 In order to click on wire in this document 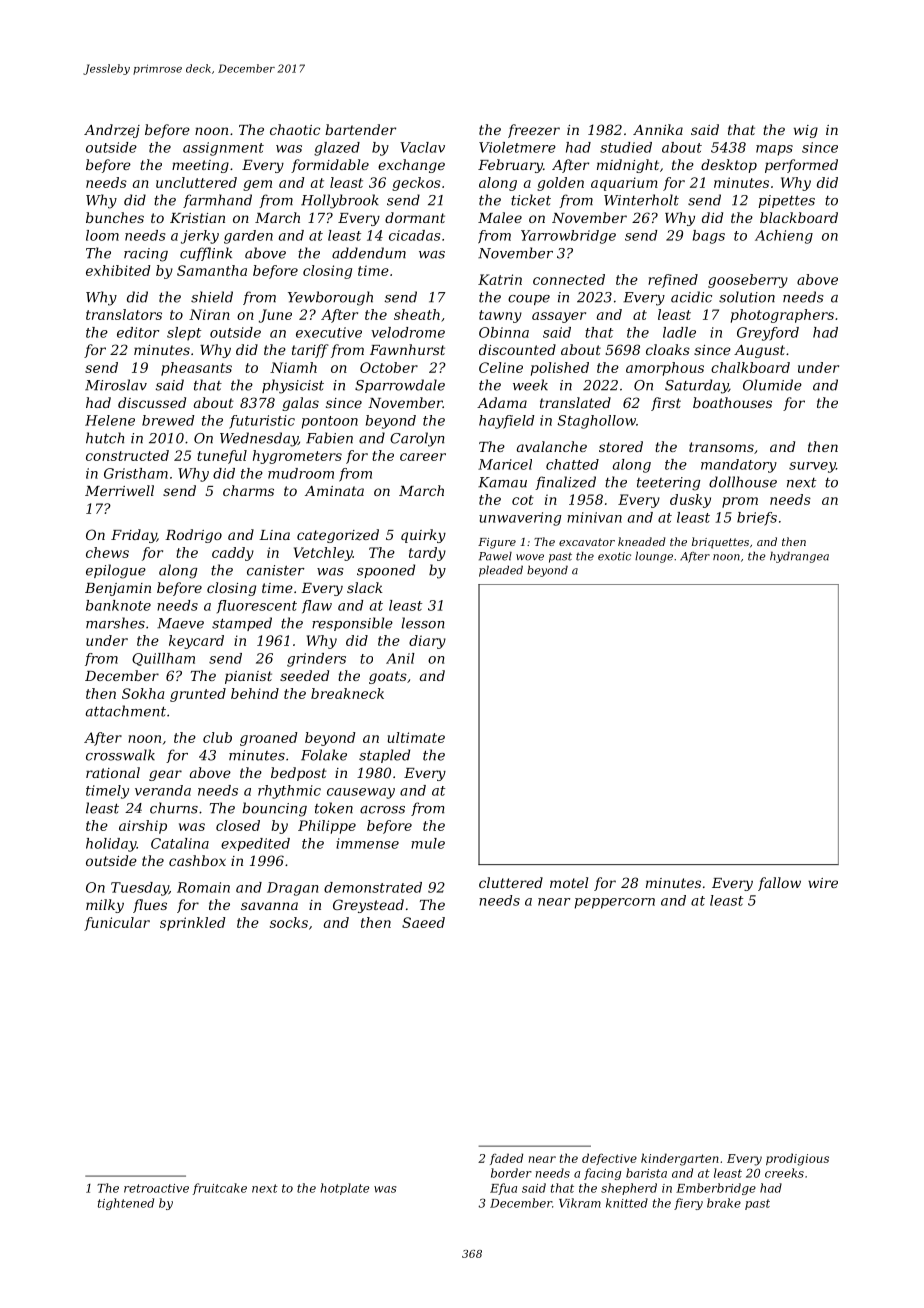, I will do `click(823, 883)`.
